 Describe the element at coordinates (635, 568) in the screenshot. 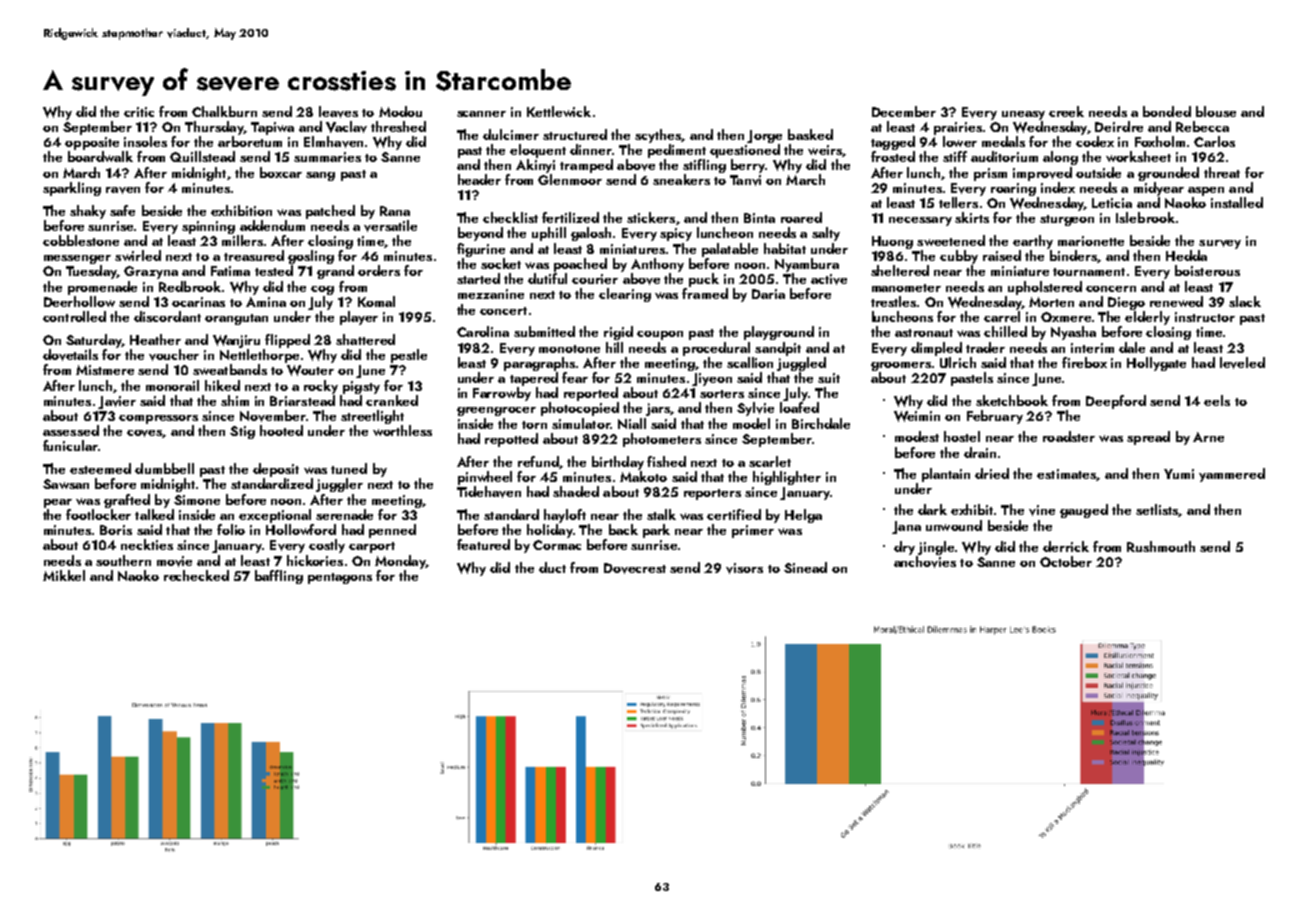

I see `Dovecrest` at that location.
